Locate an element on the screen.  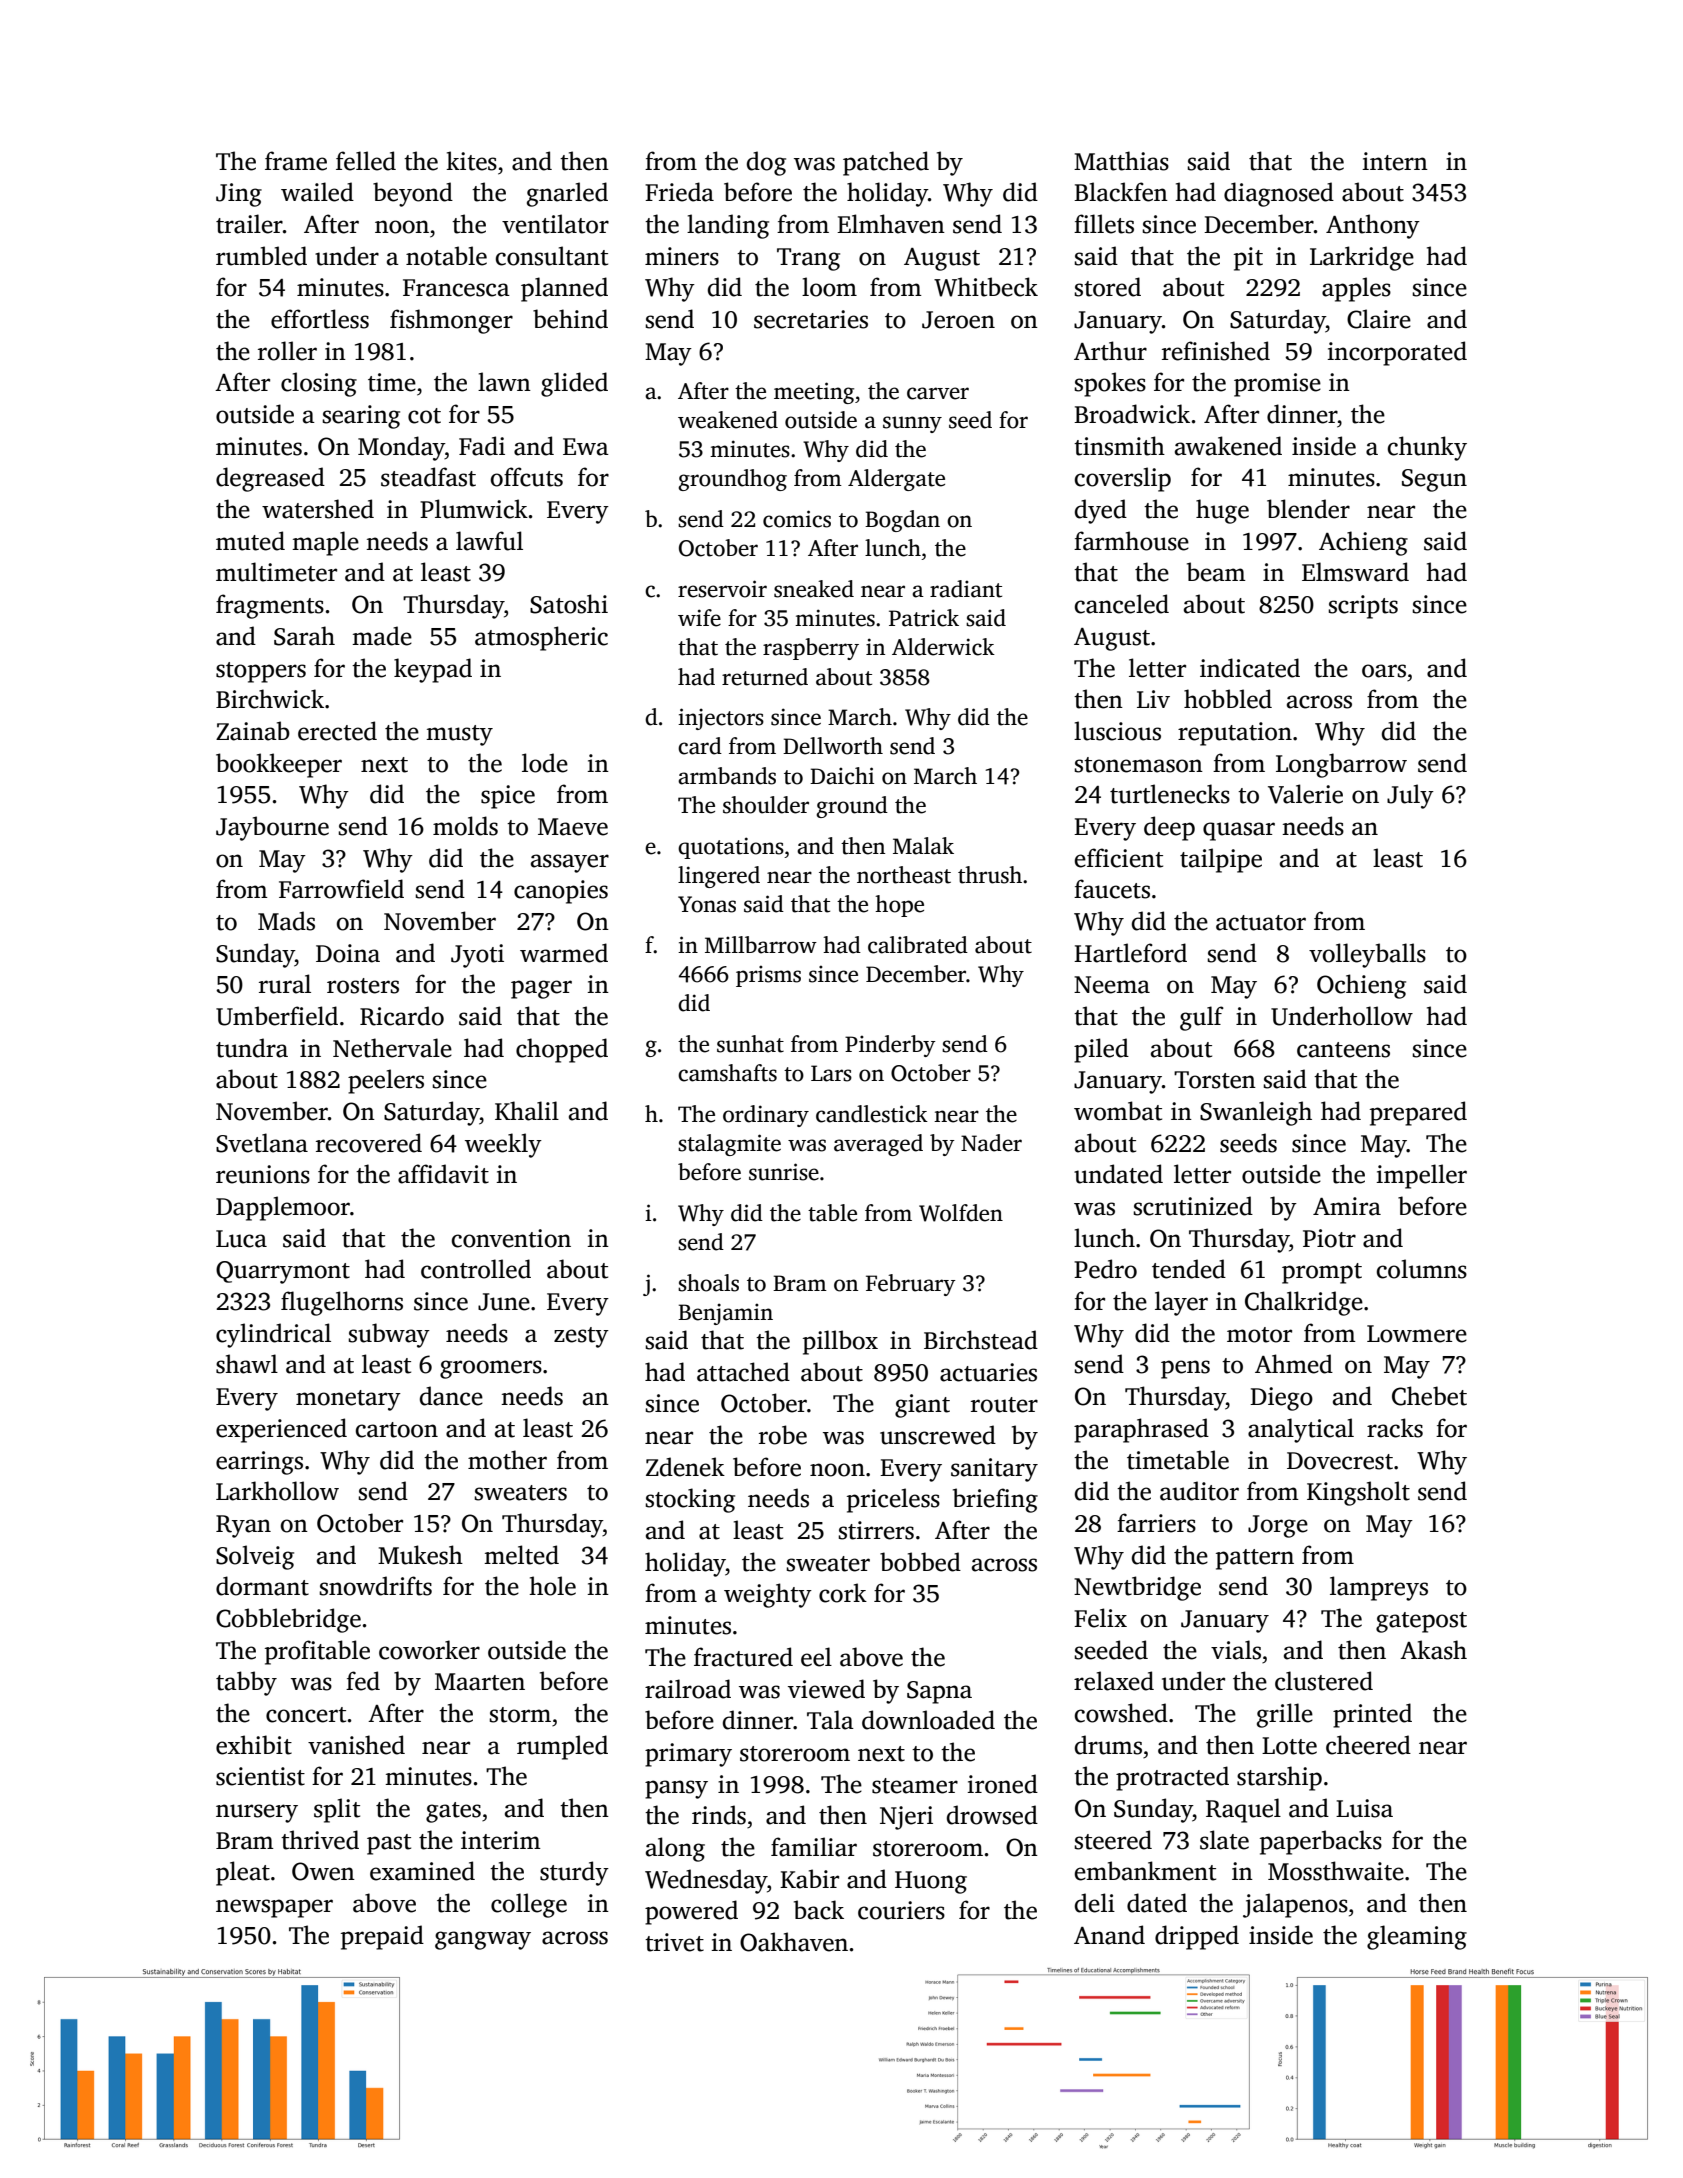
gleaming is located at coordinates (1417, 1937).
